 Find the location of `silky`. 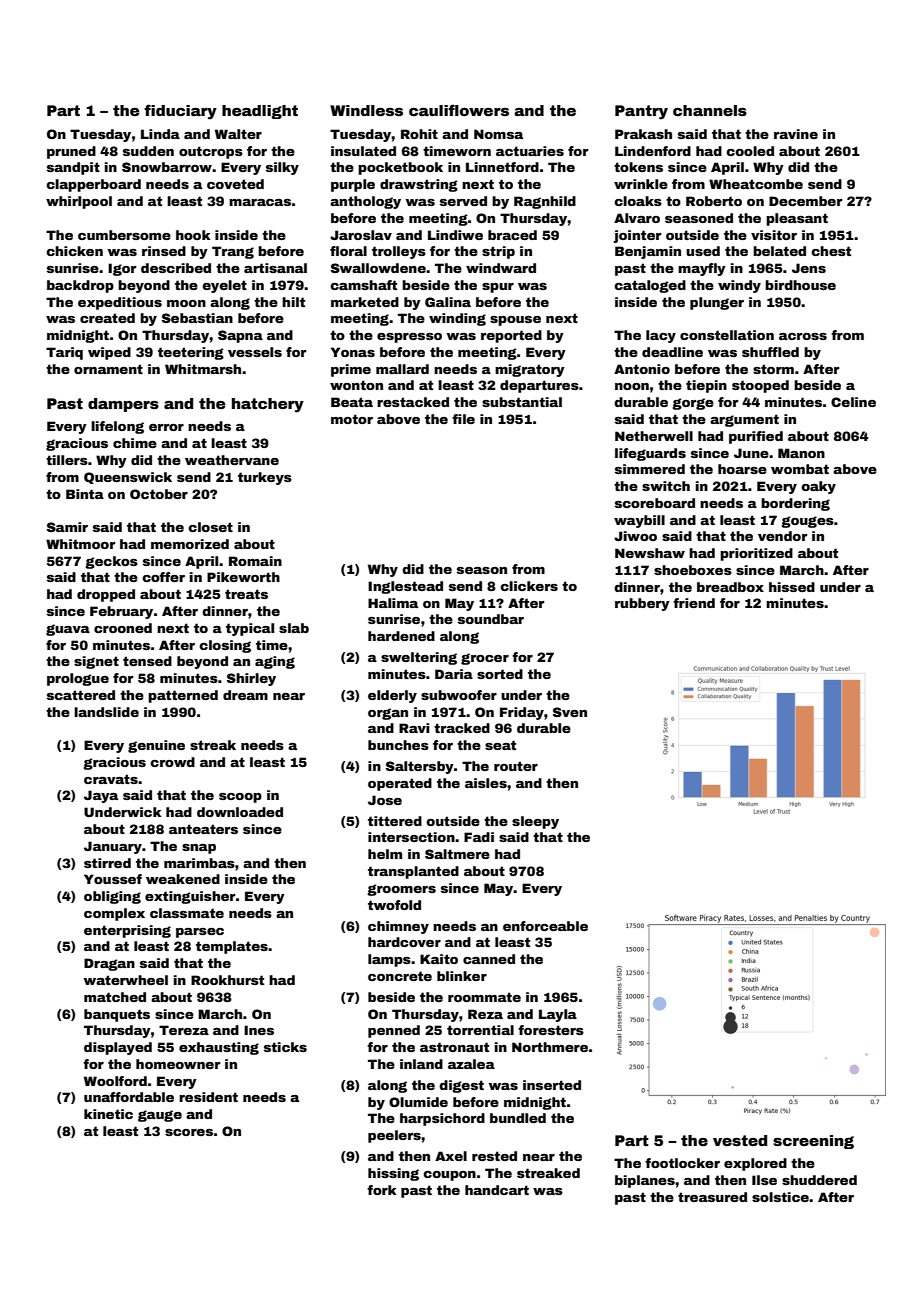

silky is located at coordinates (282, 168).
